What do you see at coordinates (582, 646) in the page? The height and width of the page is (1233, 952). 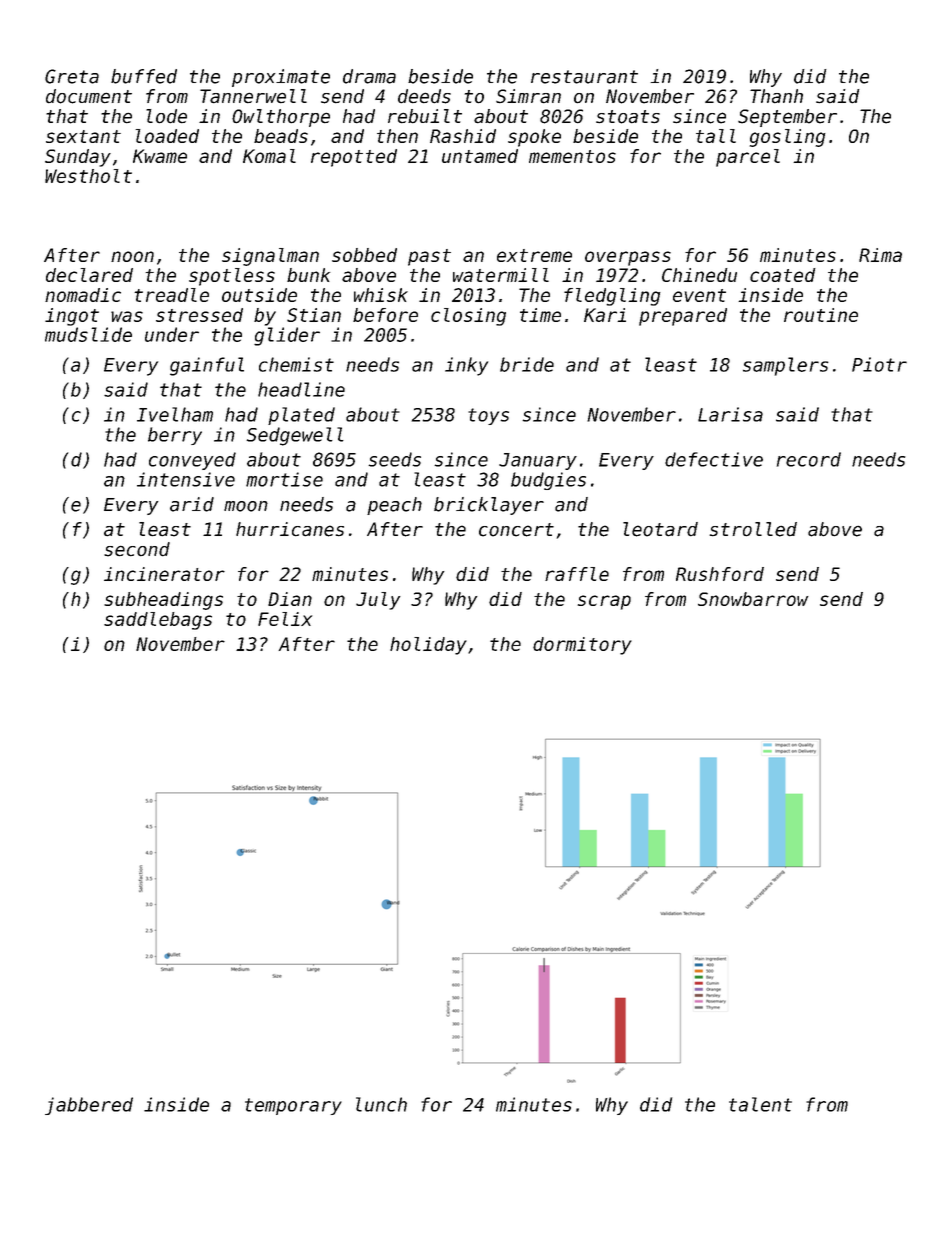 I see `dormitory` at bounding box center [582, 646].
